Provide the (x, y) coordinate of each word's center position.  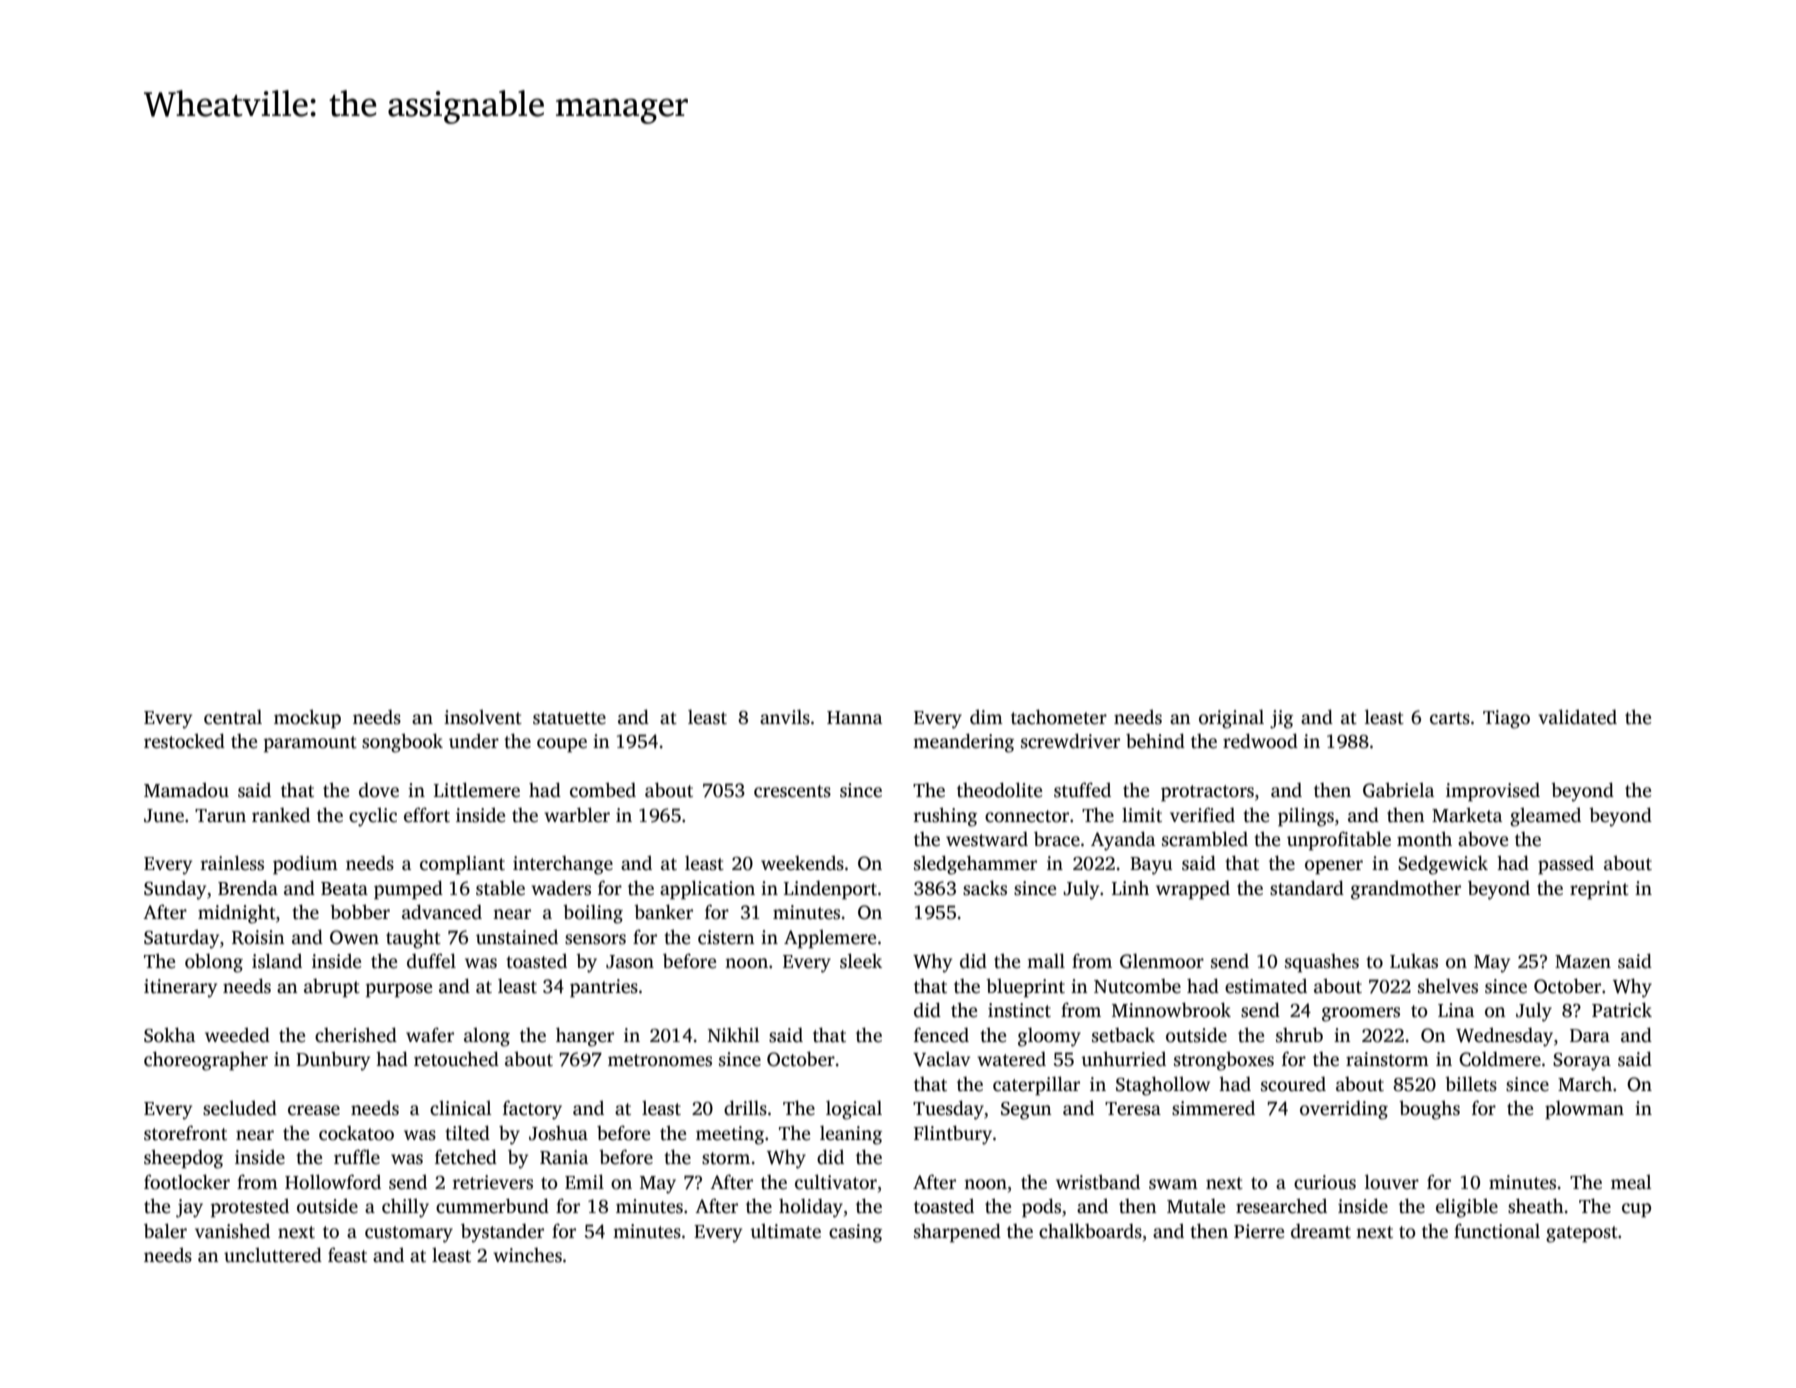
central (233, 717)
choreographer (206, 1061)
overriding (1344, 1110)
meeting (730, 1135)
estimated (1266, 986)
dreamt (1321, 1231)
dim (986, 717)
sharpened (957, 1233)
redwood (1260, 741)
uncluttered (273, 1255)
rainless (232, 863)
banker (663, 912)
